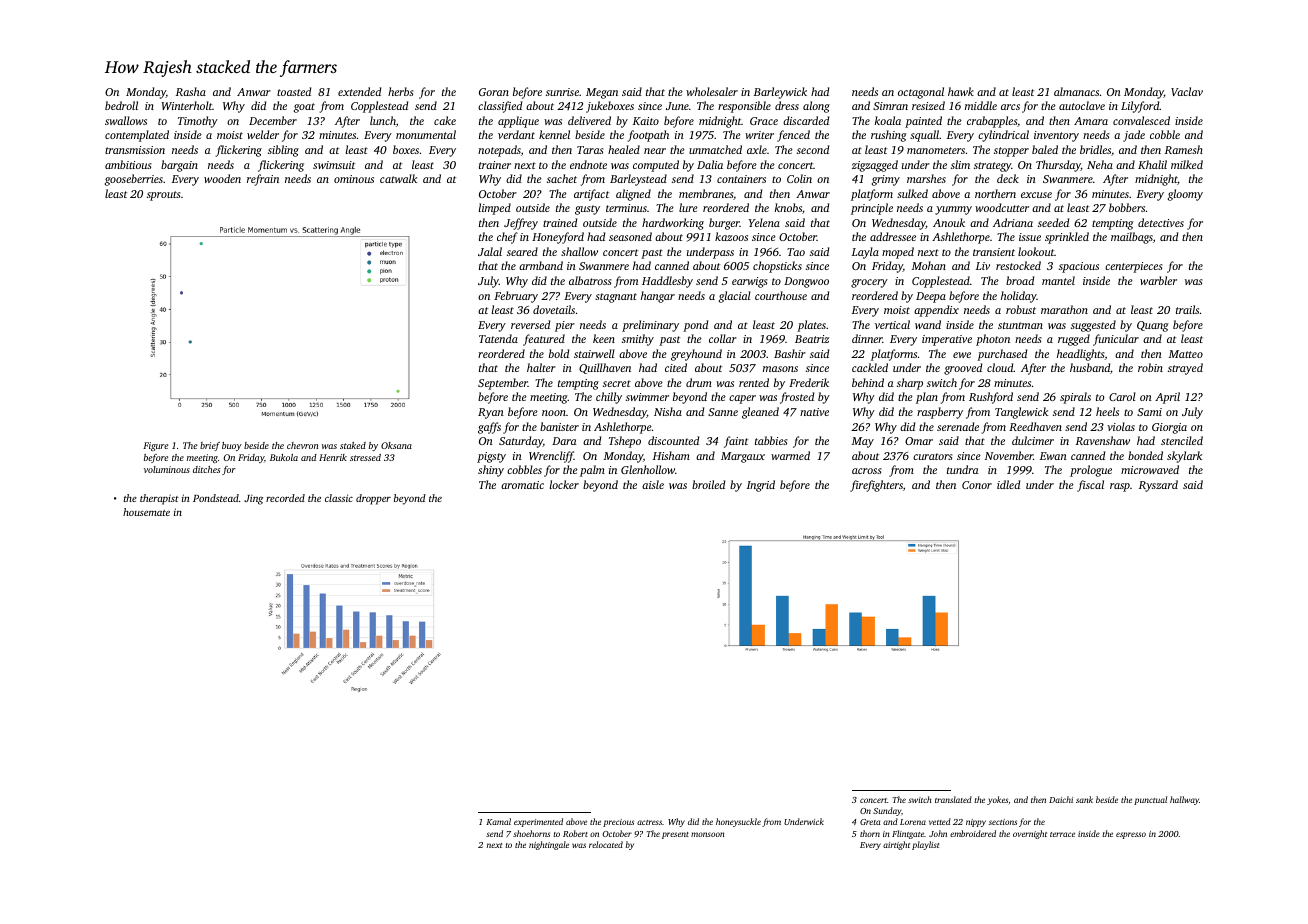 The height and width of the image is (924, 1308). Describe the element at coordinates (777, 267) in the image. I see `chopsticks` at that location.
